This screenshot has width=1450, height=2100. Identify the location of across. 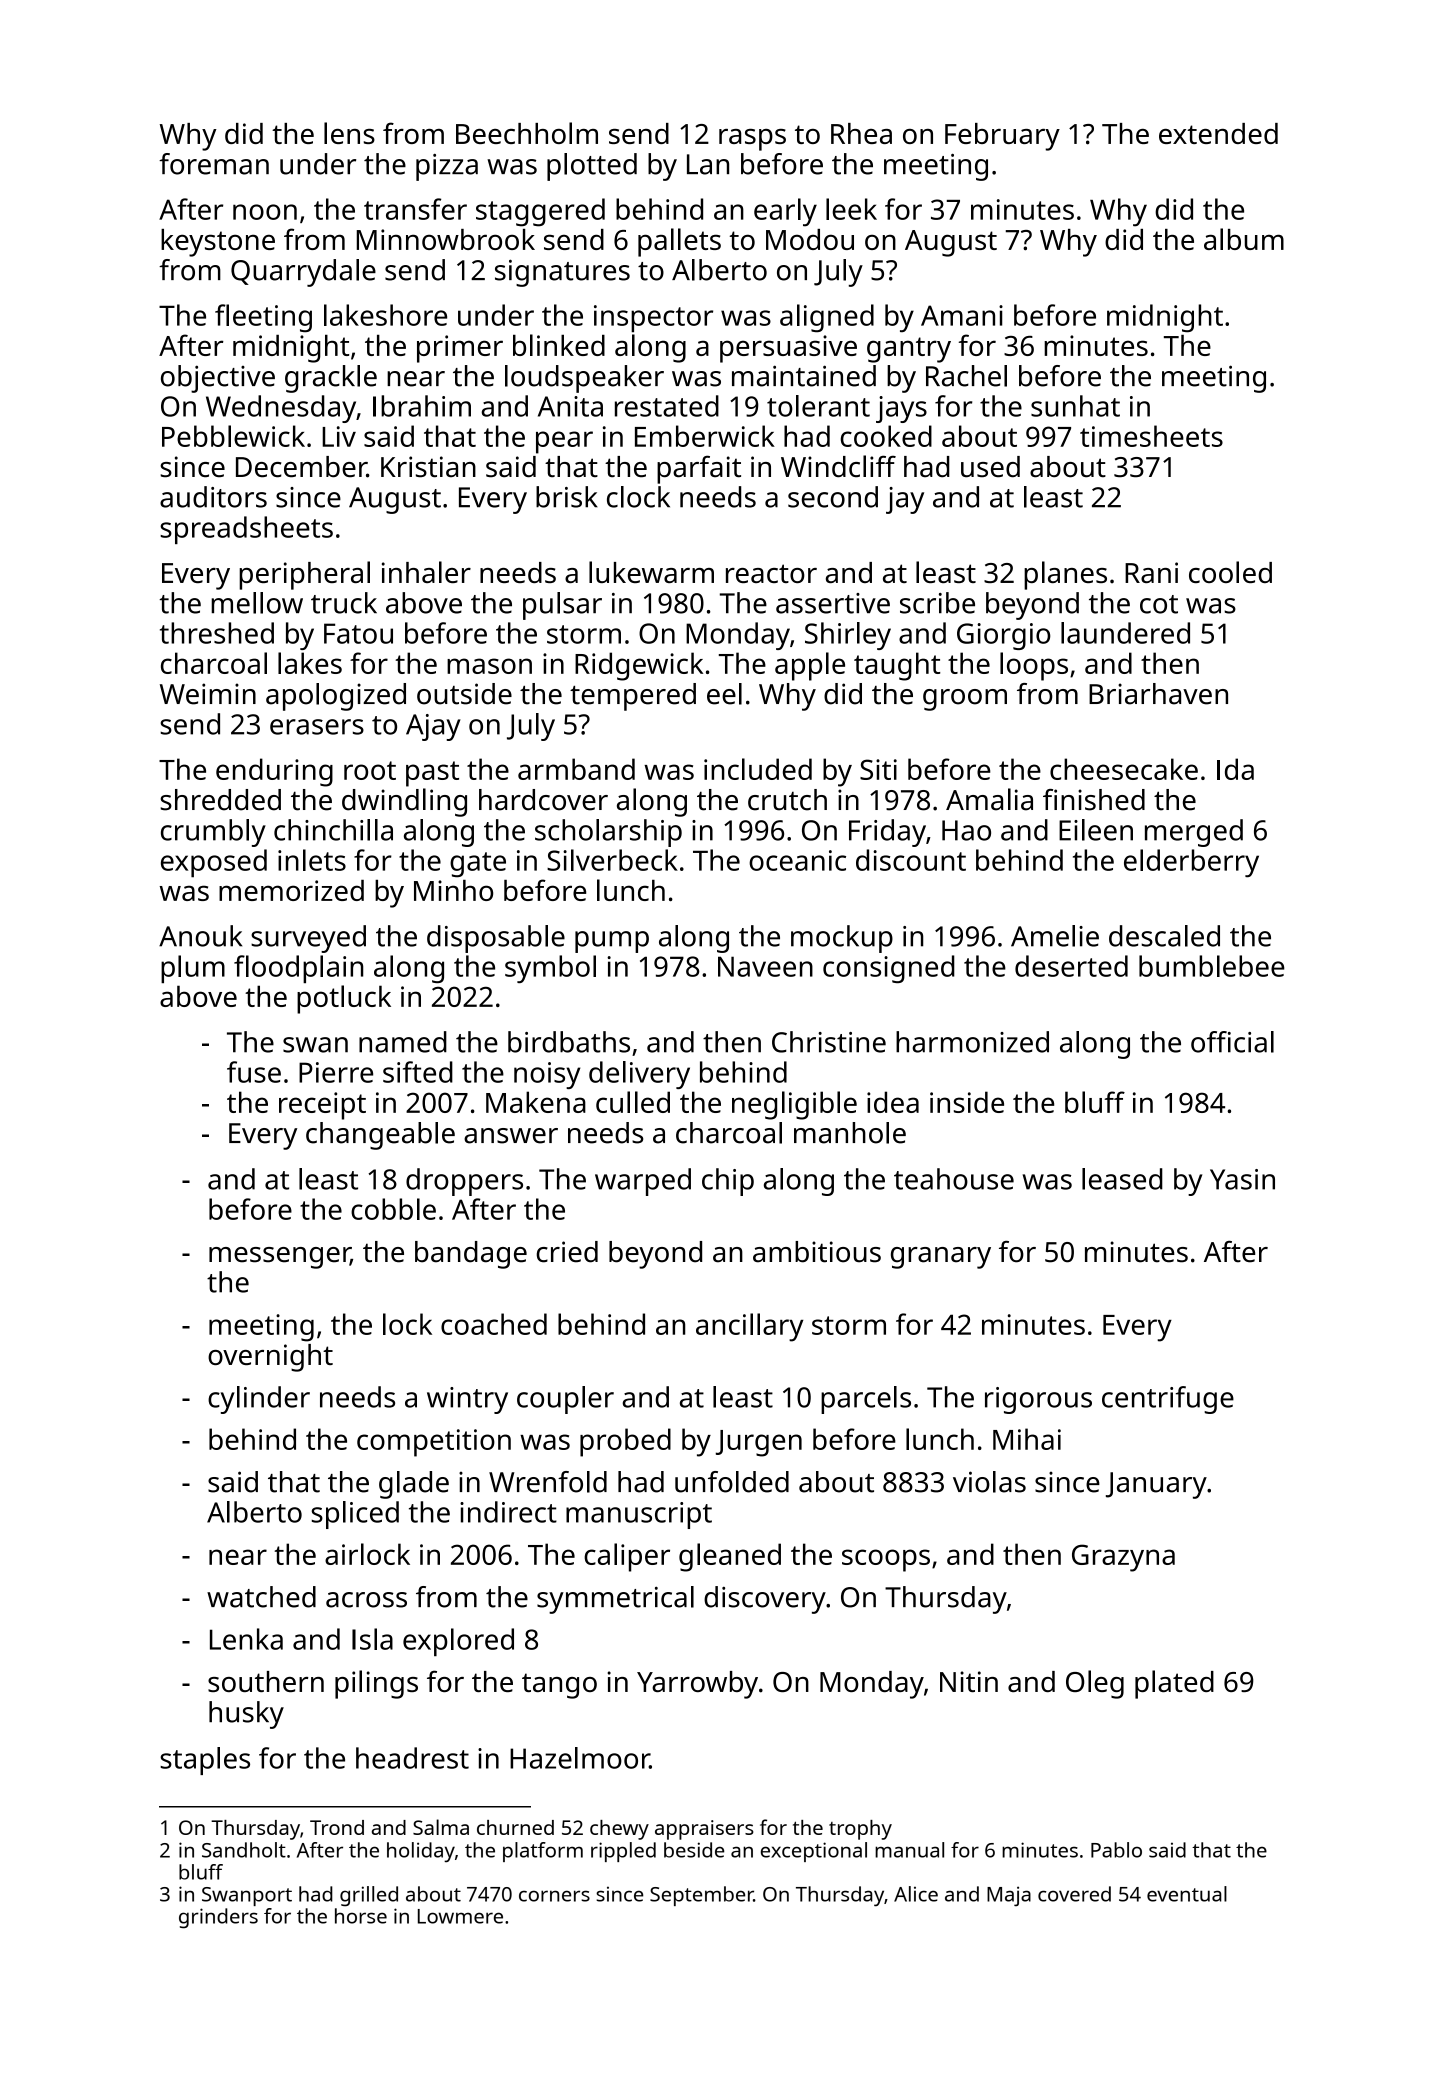
(366, 1600).
